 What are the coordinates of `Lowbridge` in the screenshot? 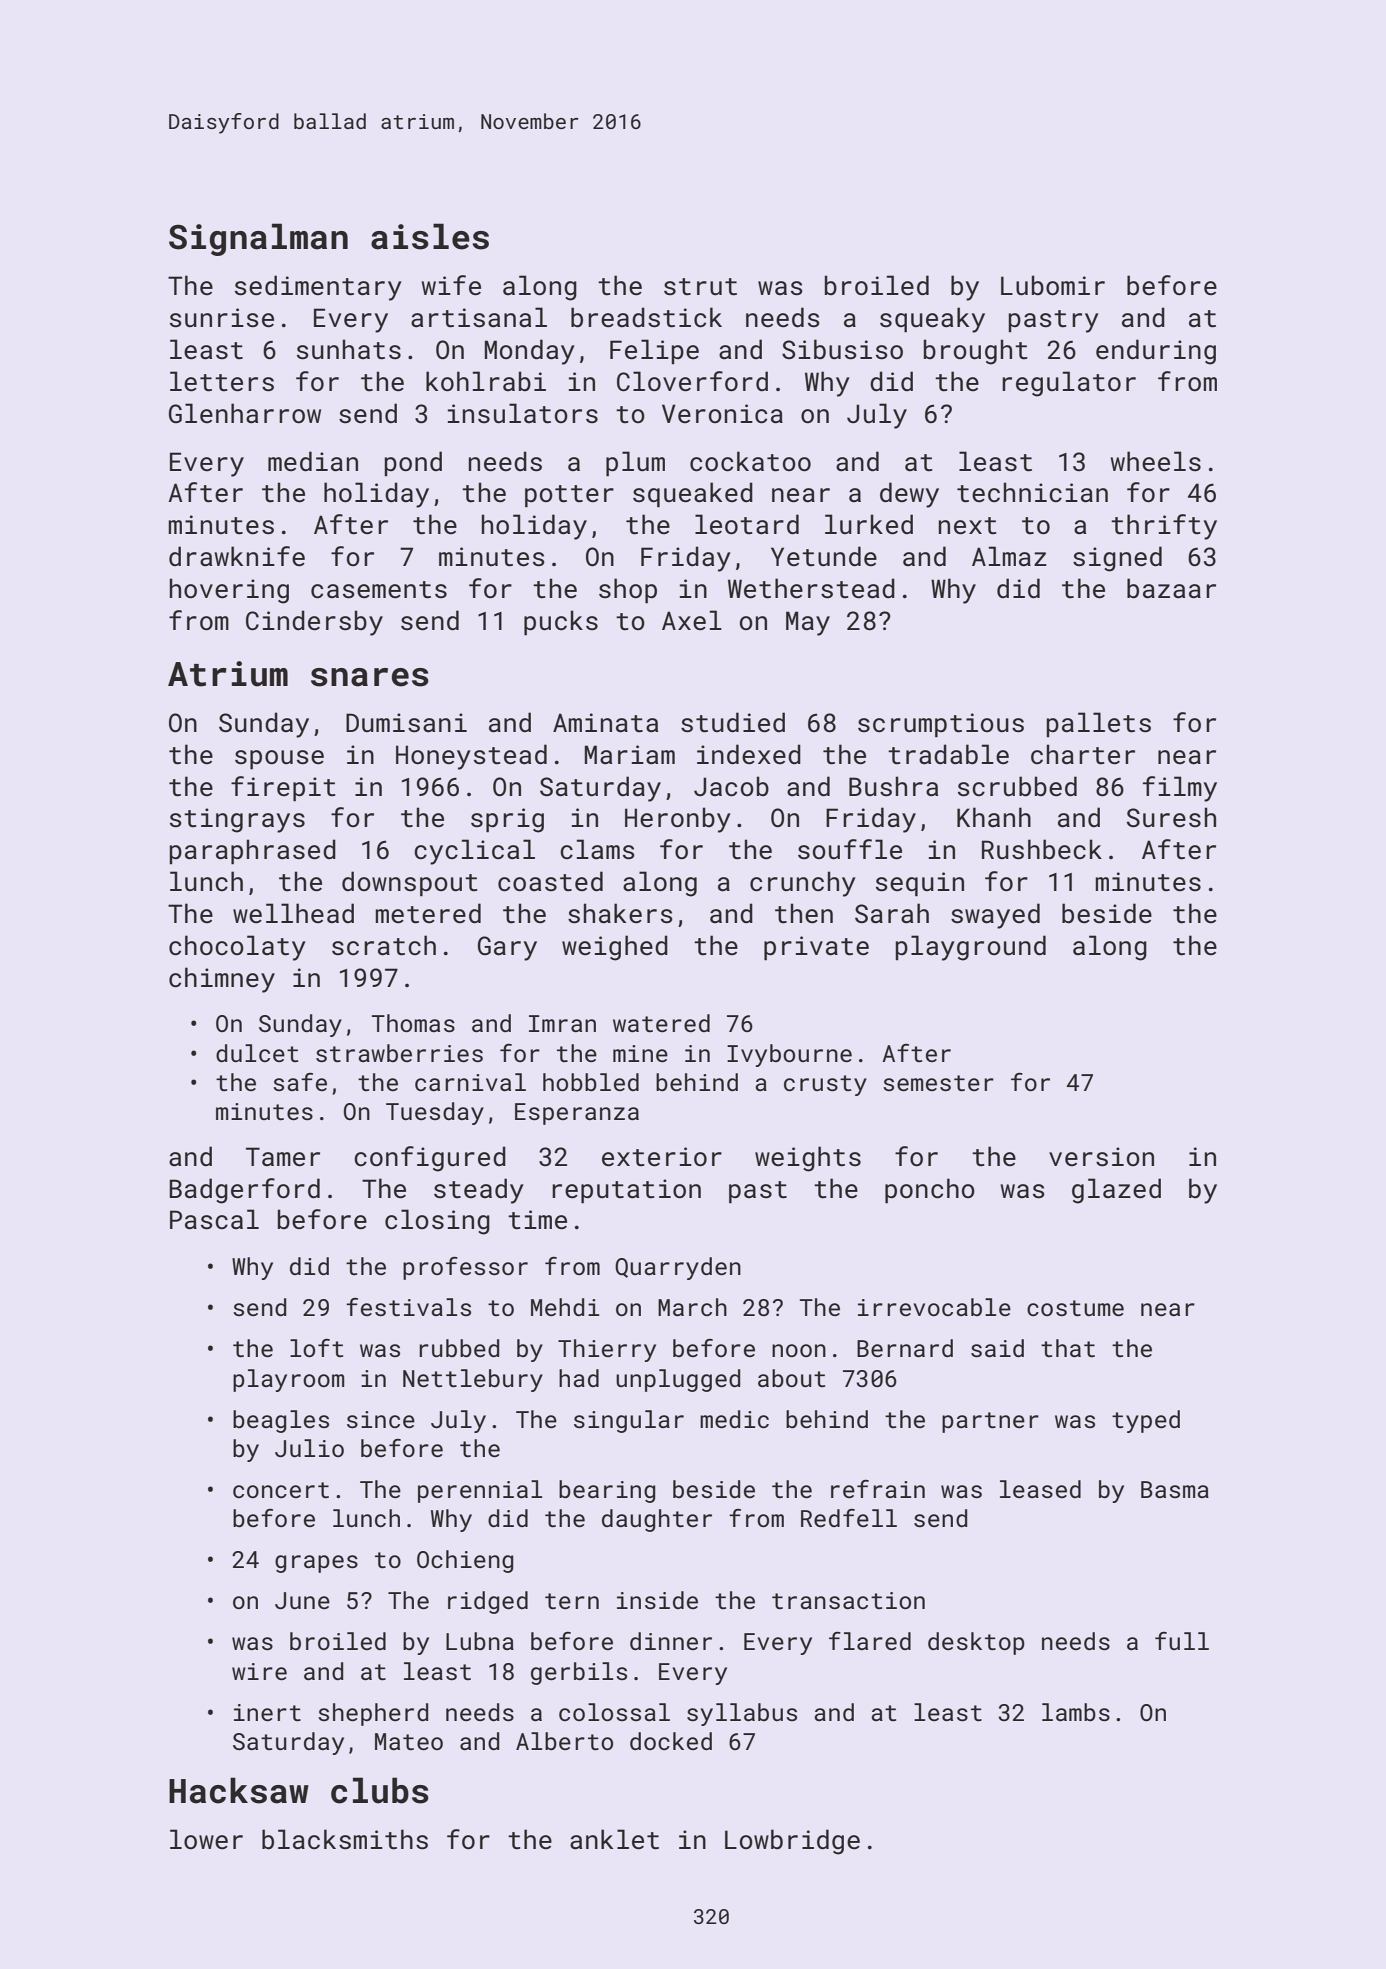 It's located at (792, 1842).
